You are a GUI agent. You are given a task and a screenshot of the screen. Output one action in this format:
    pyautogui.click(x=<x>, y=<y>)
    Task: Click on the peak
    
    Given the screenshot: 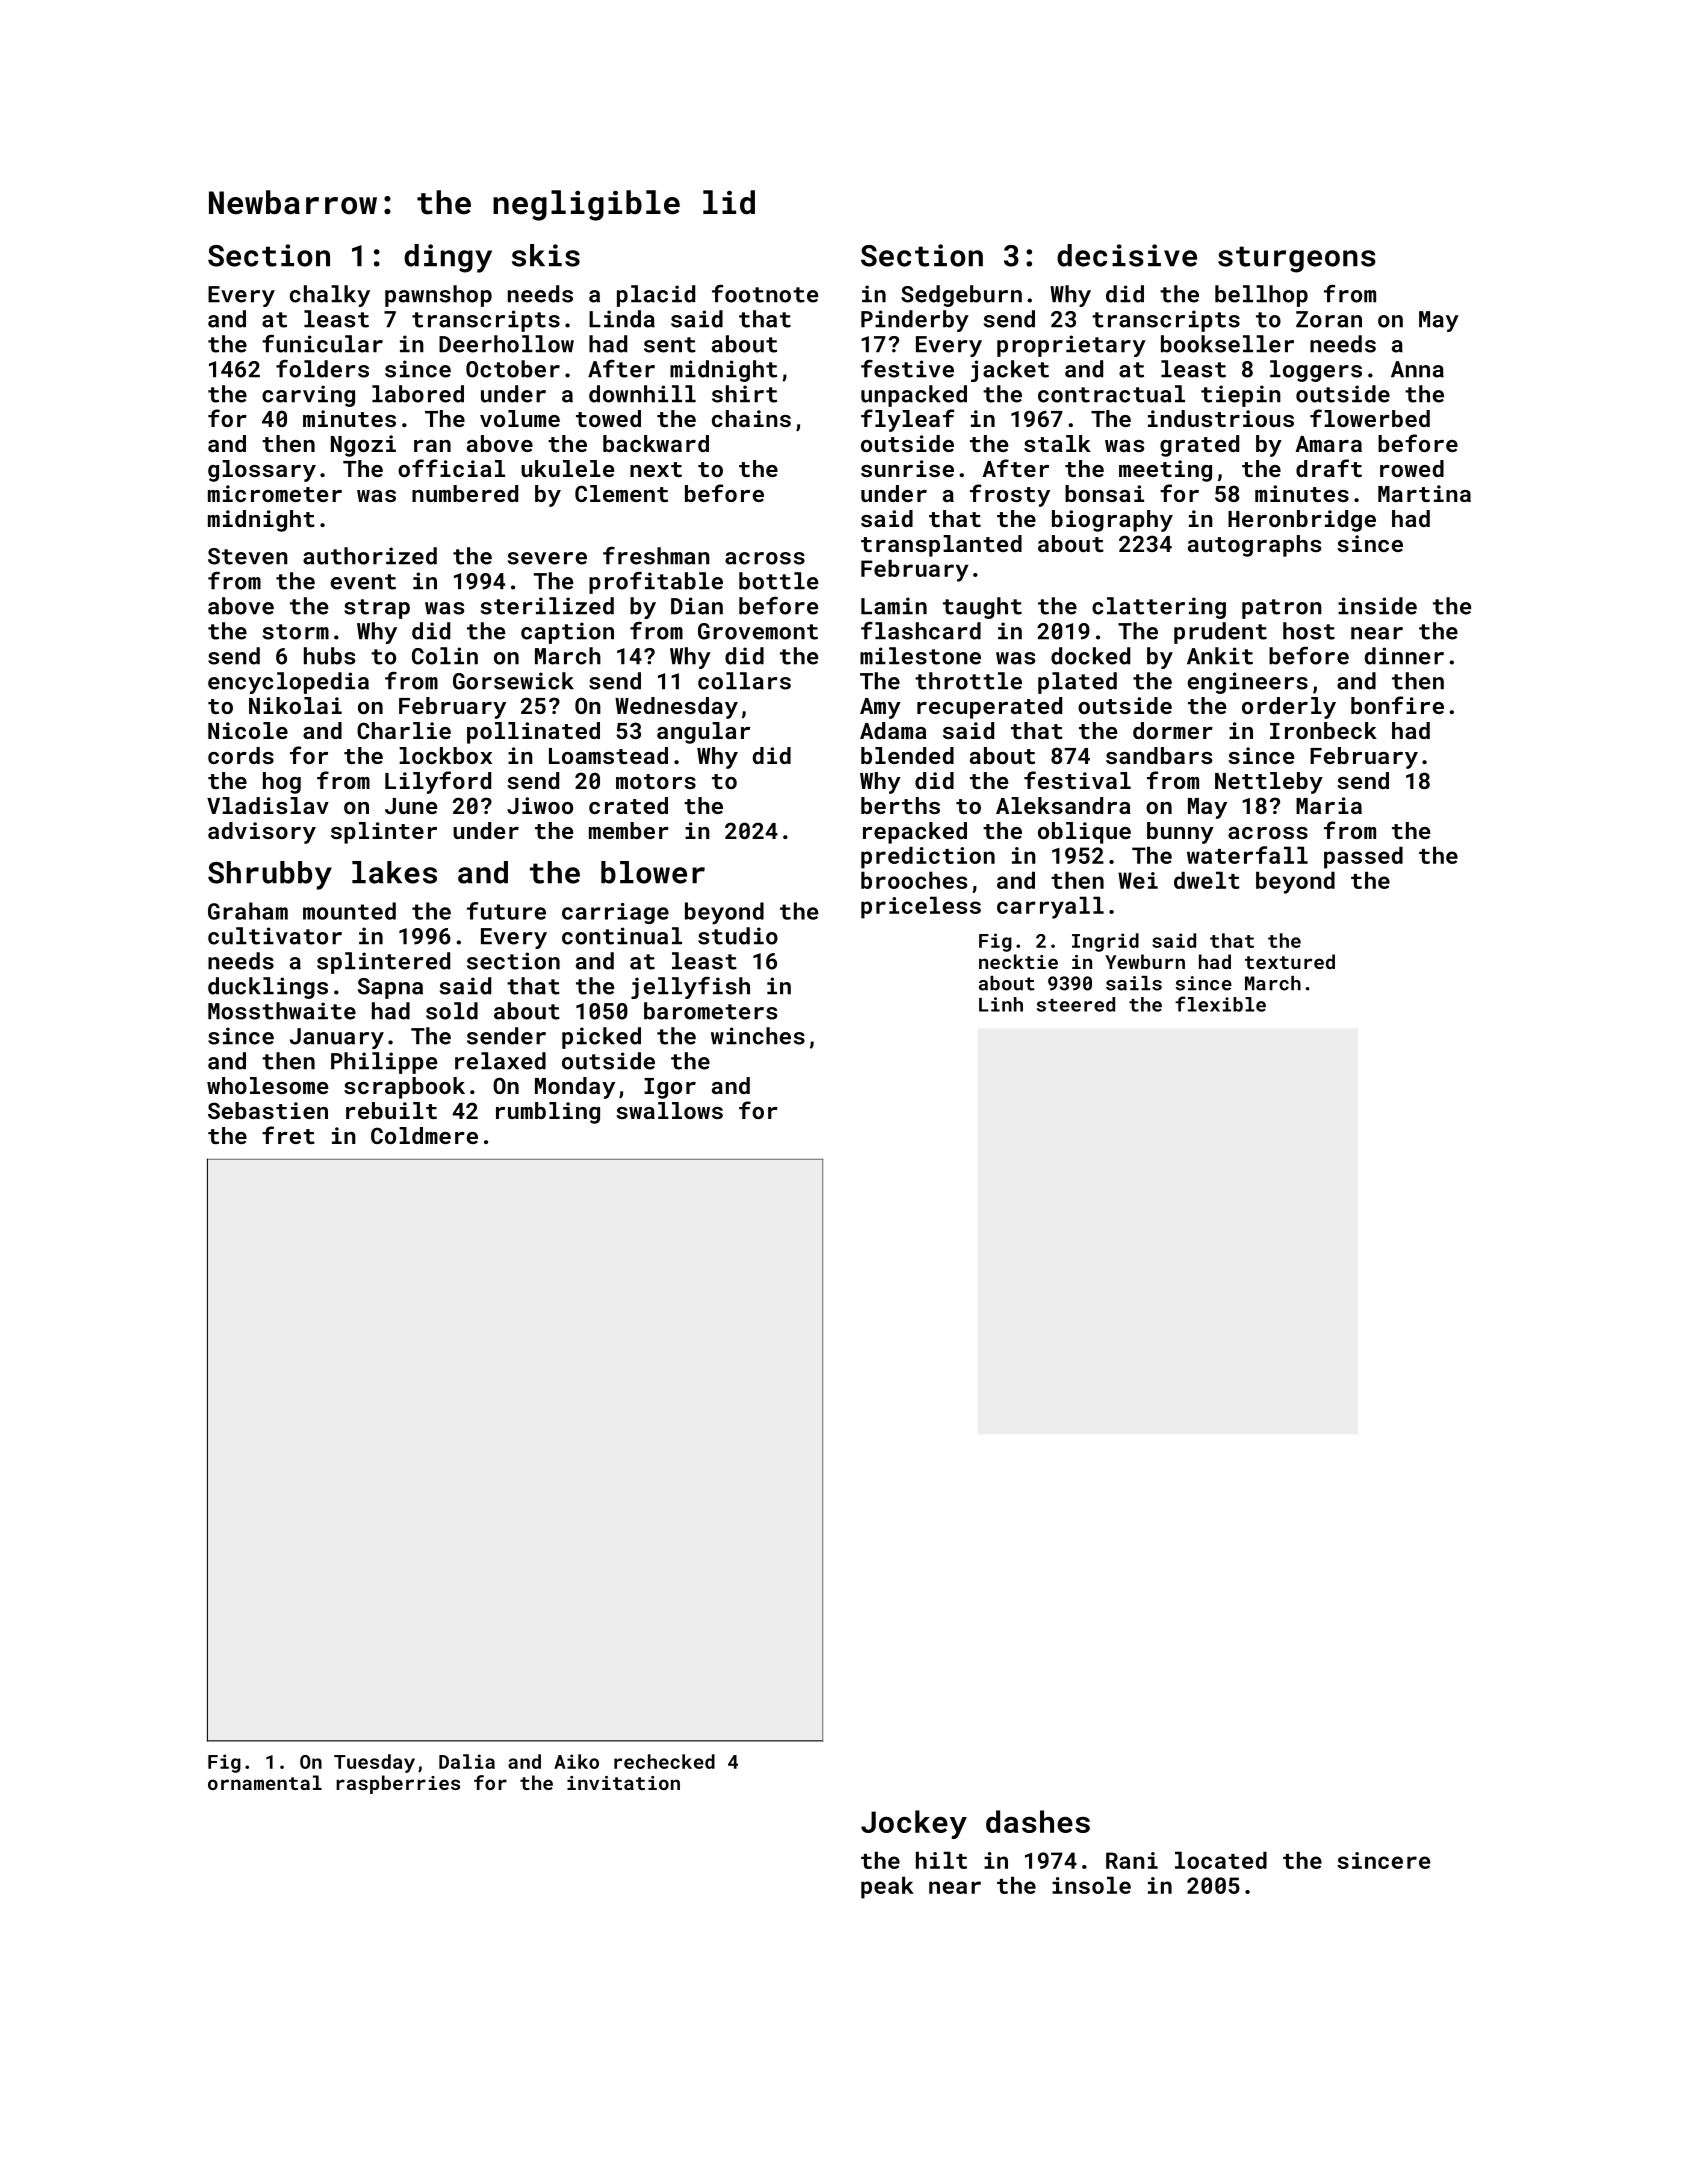 What is the action you would take?
    pyautogui.click(x=887, y=1887)
